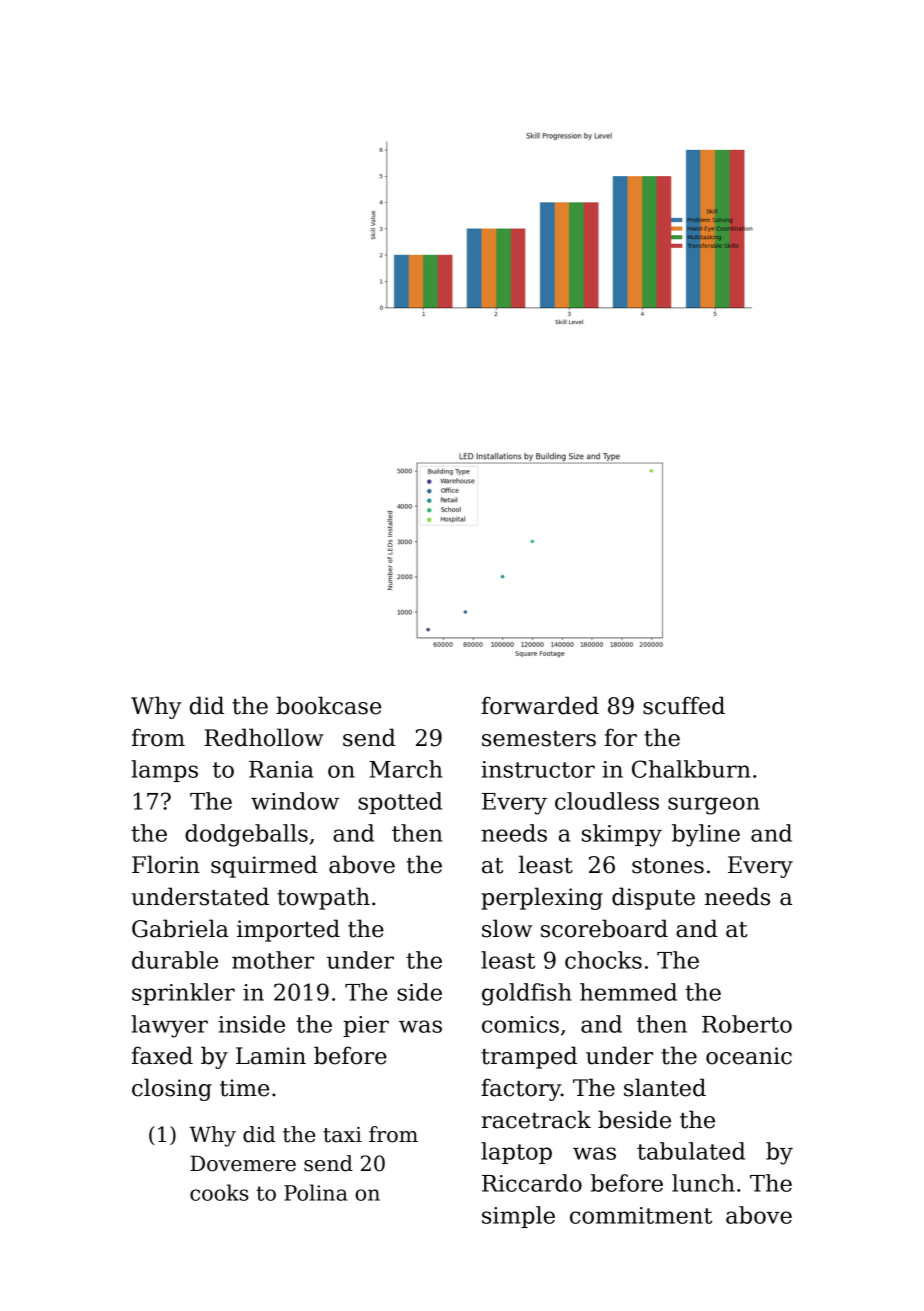 The width and height of the image is (924, 1311). Describe the element at coordinates (684, 705) in the image. I see `scuffed` at that location.
